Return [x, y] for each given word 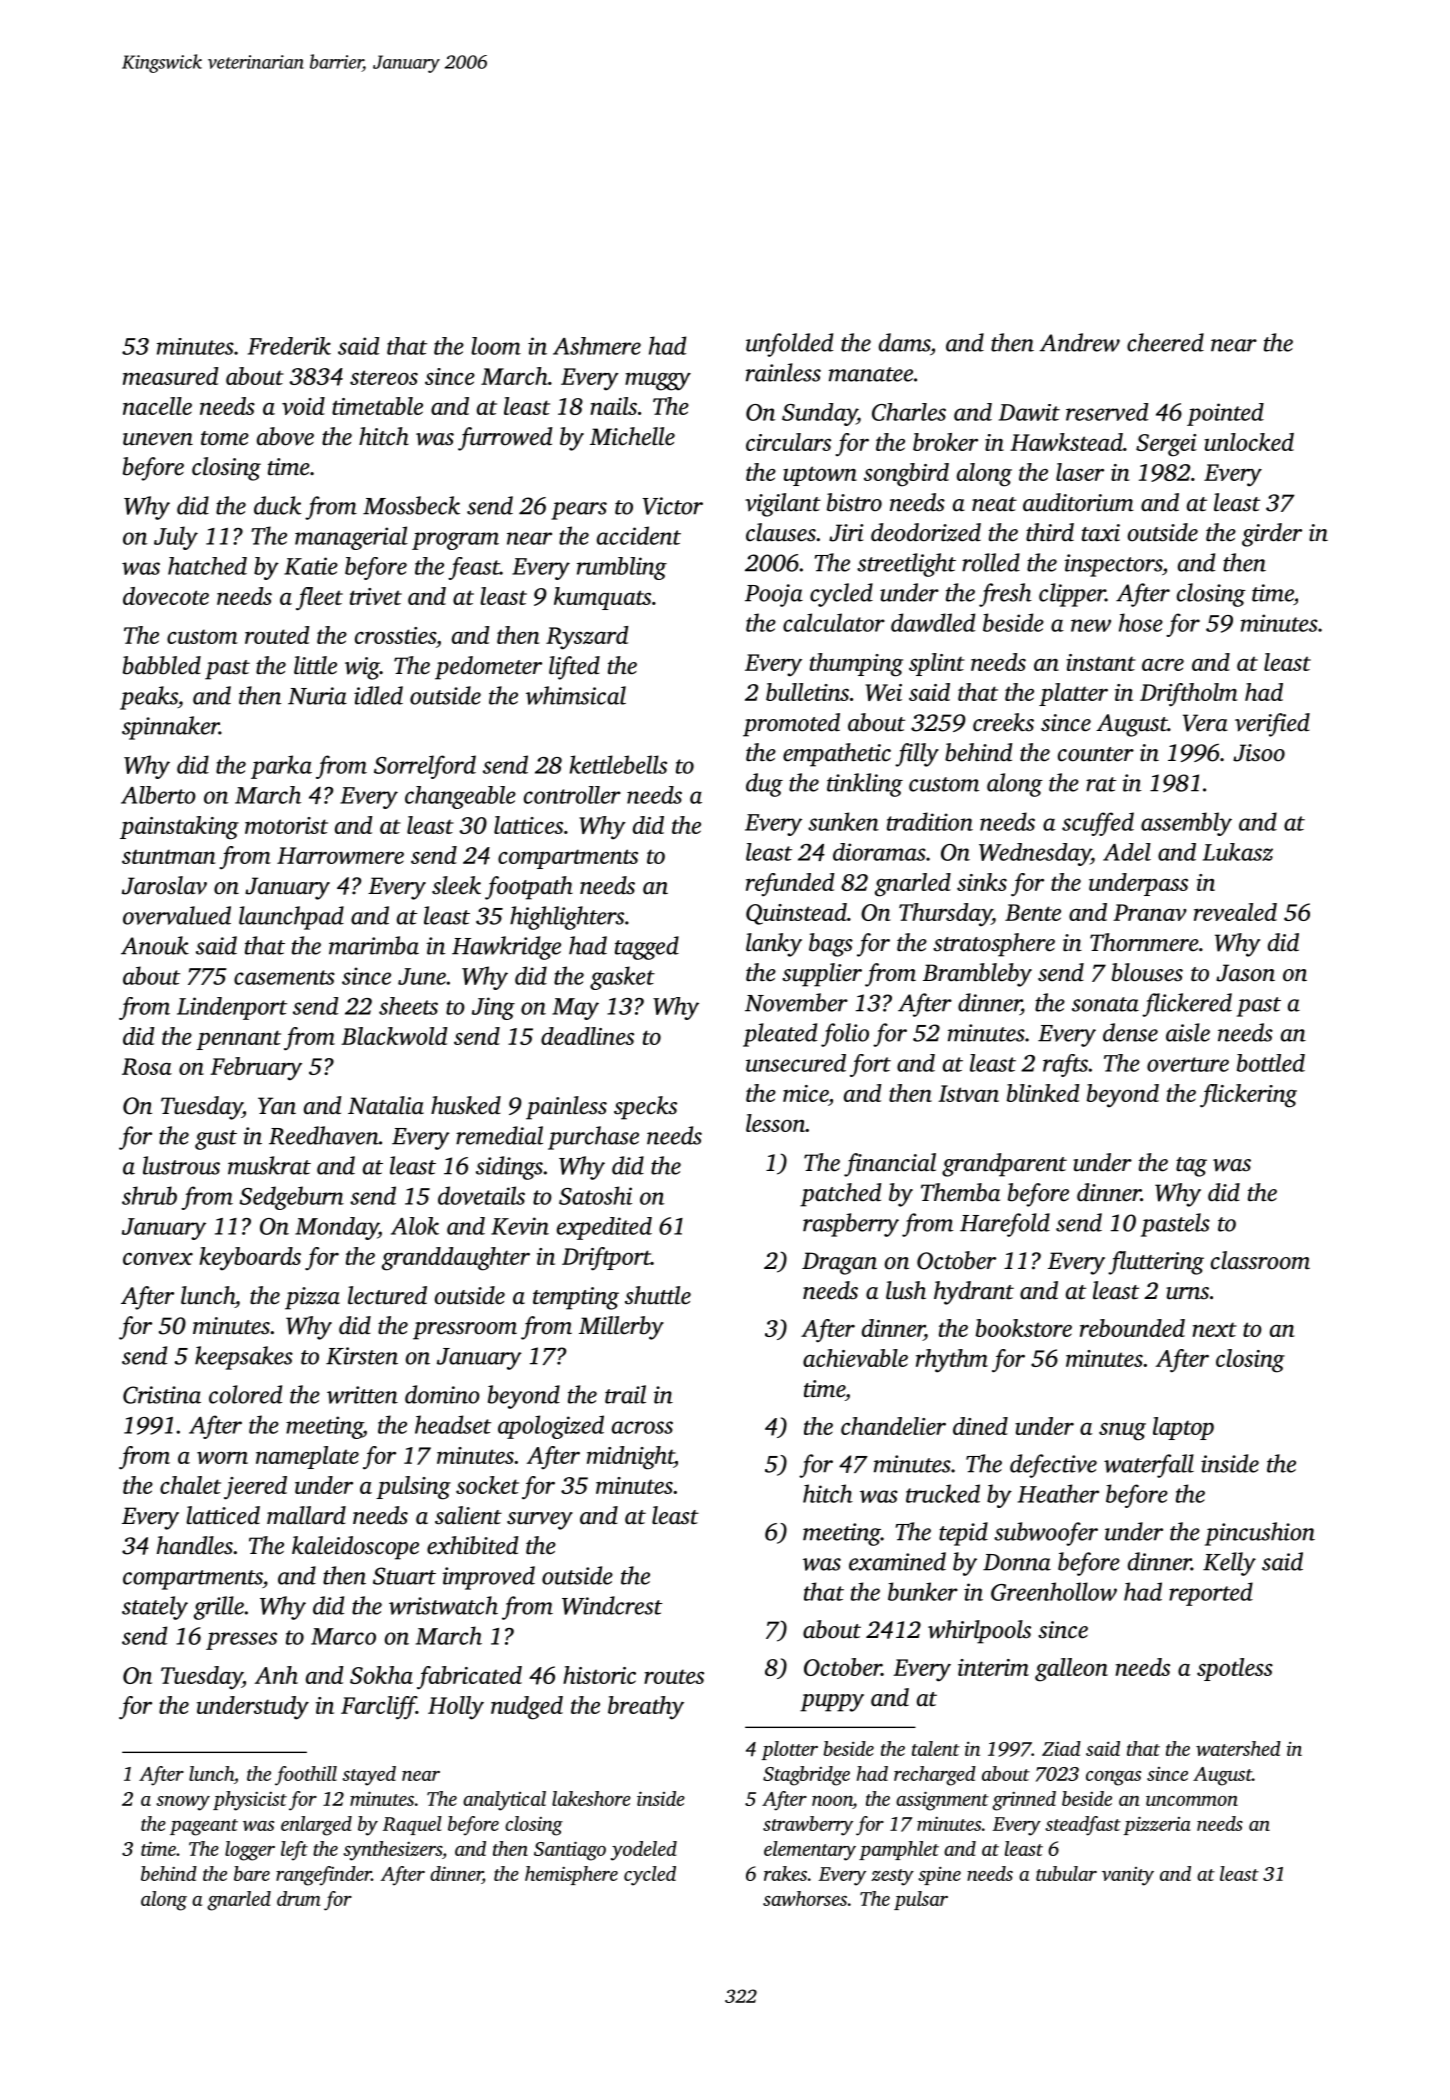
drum [298, 1898]
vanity [1128, 1876]
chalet [190, 1485]
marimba [374, 945]
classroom [1260, 1260]
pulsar [921, 1900]
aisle [1188, 1032]
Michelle [632, 436]
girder [1272, 535]
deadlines [587, 1036]
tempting [576, 1298]
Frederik [289, 346]
